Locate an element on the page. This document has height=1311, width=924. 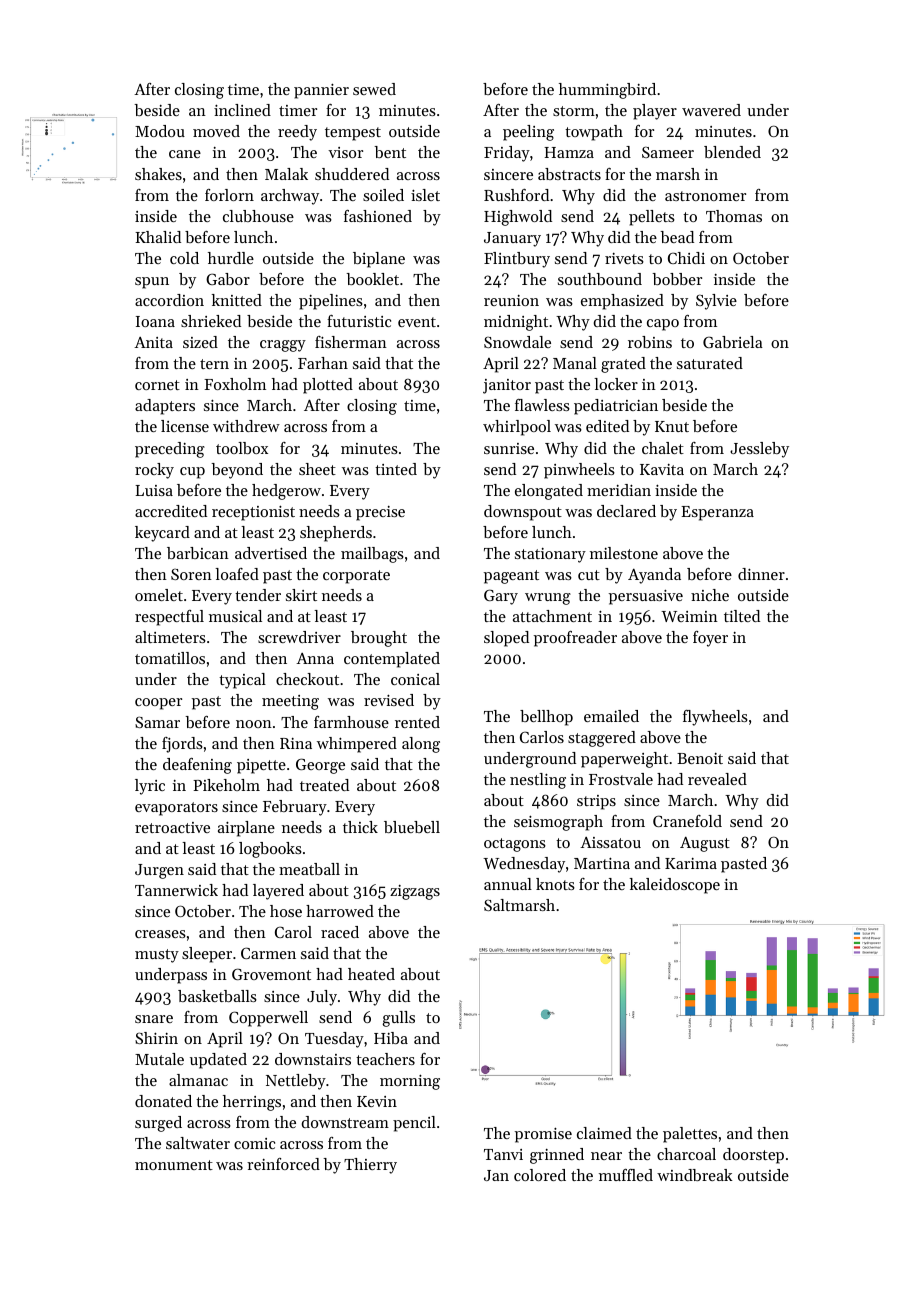
Jurgen is located at coordinates (159, 871).
